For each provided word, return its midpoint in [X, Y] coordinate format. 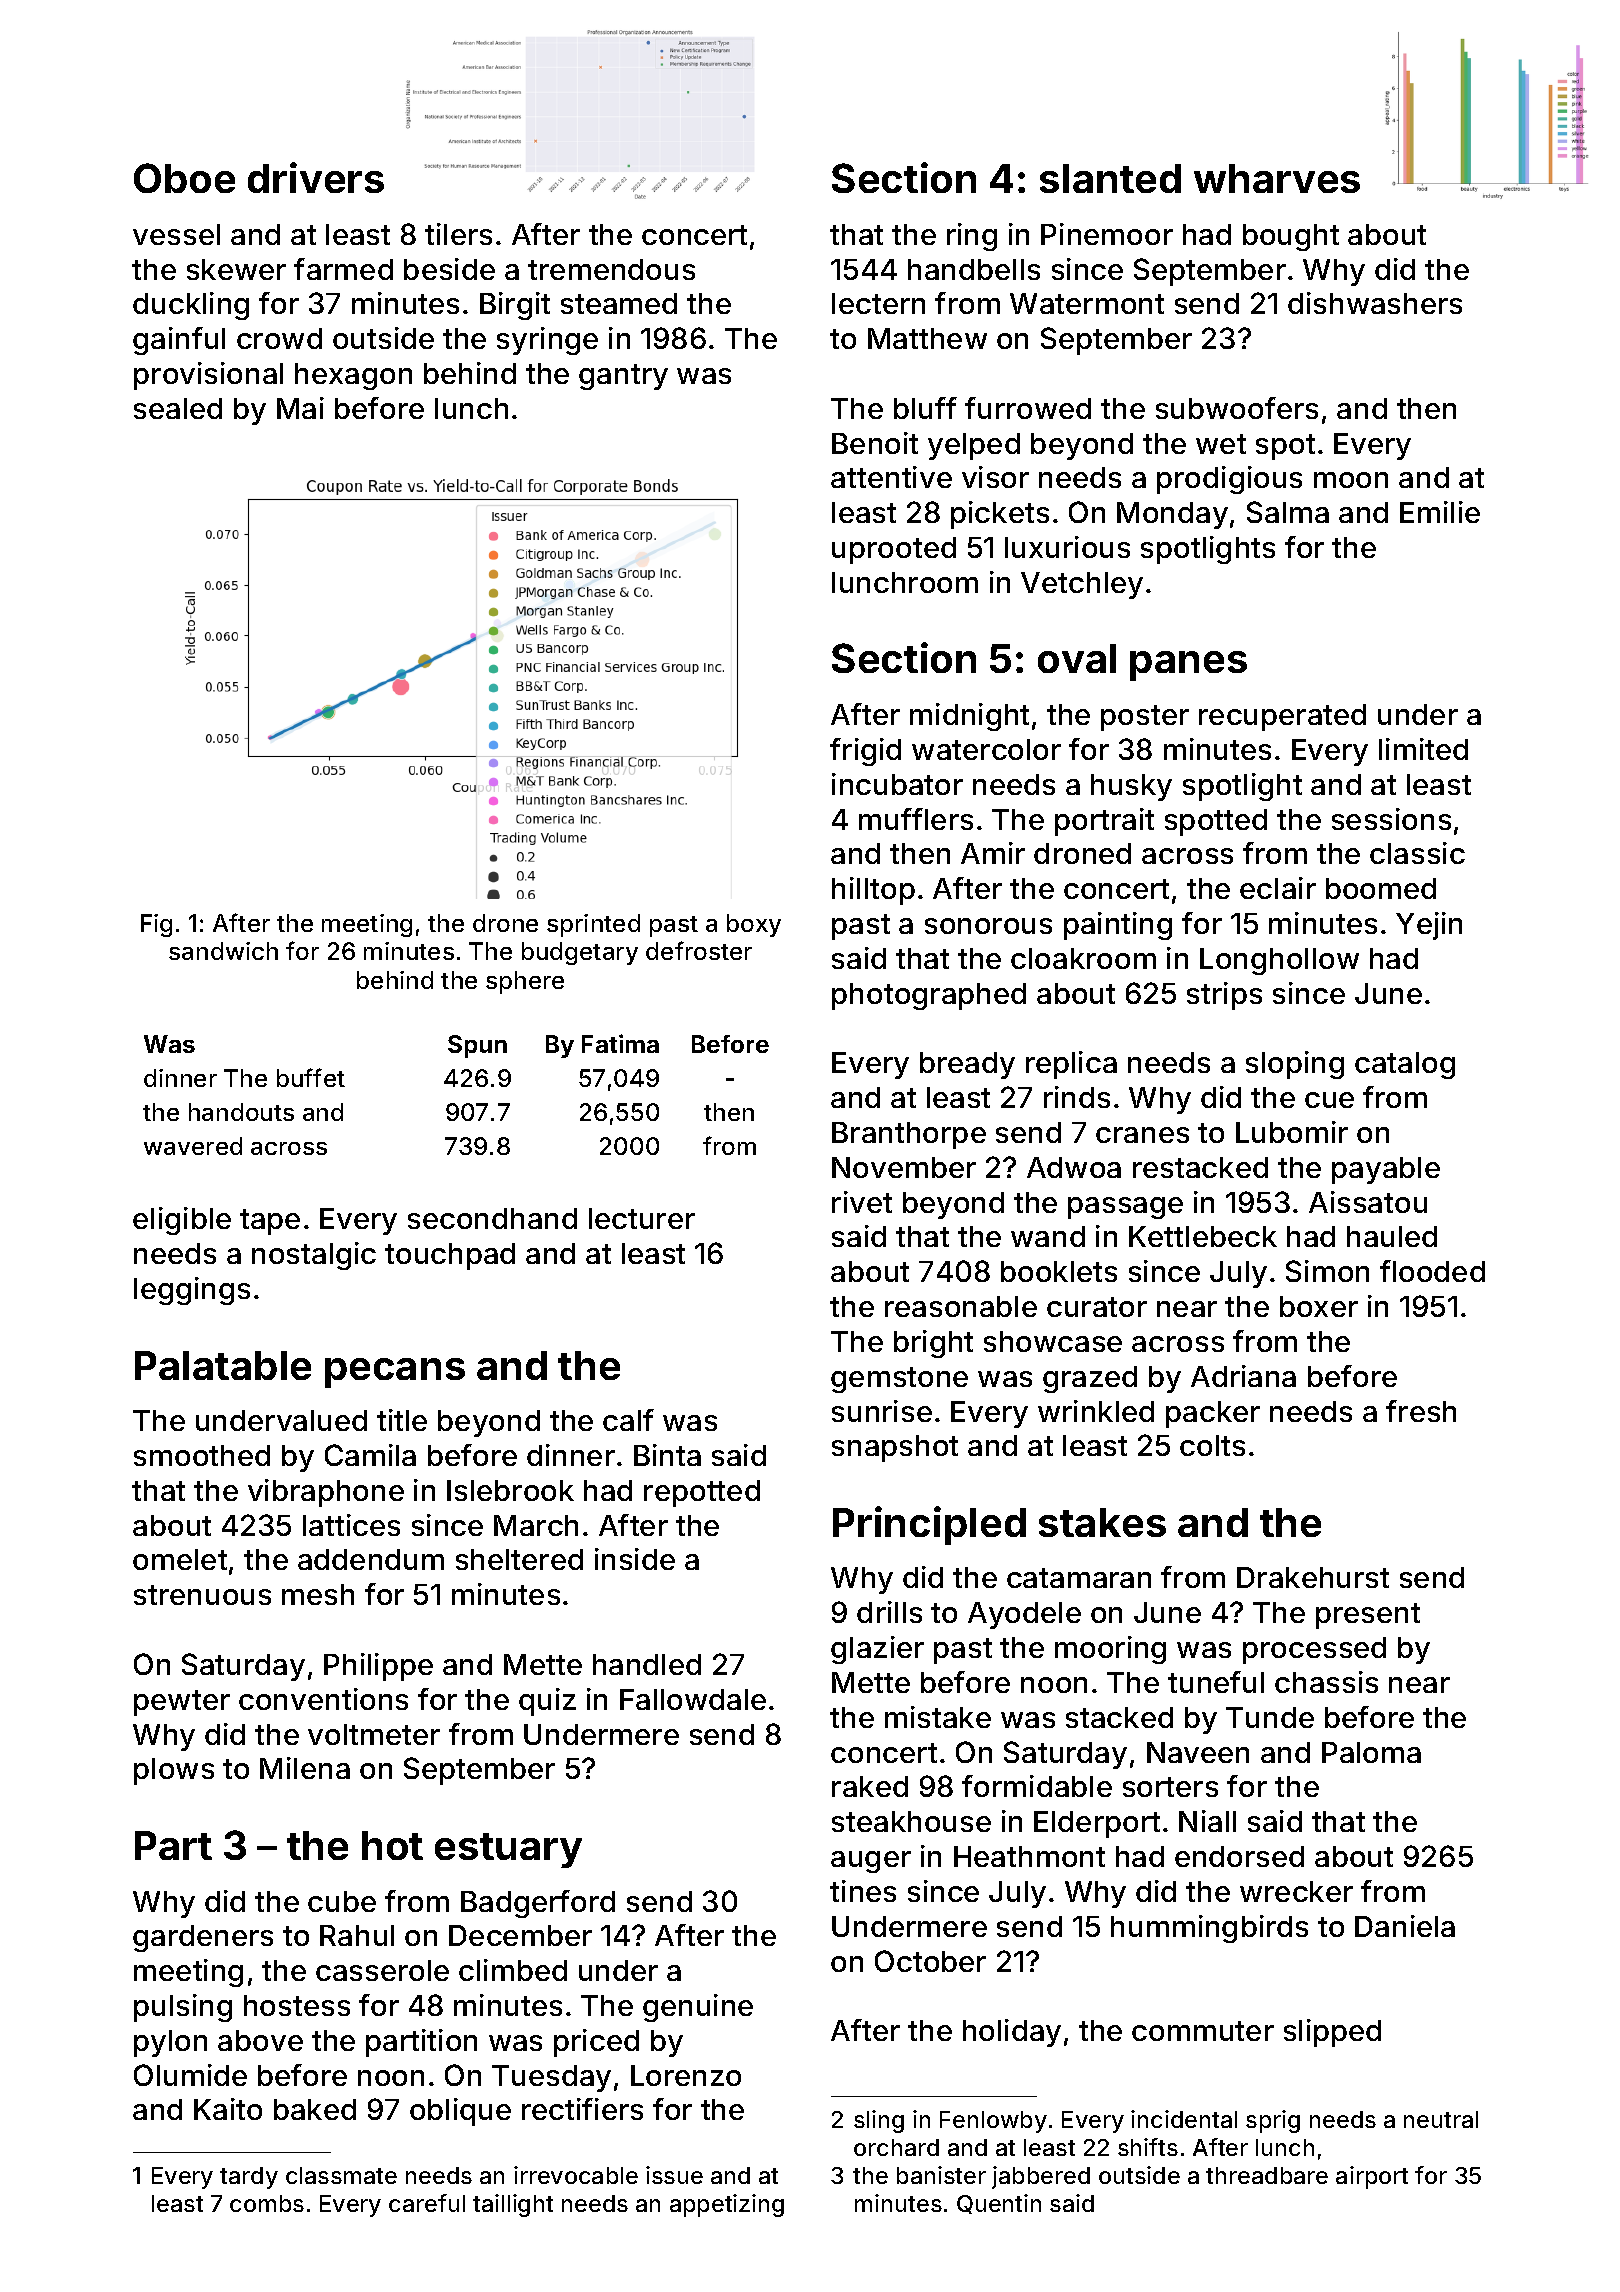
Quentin [999, 2204]
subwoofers [1237, 408]
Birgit [515, 306]
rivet [862, 1202]
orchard [896, 2147]
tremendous [611, 269]
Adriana [1243, 1376]
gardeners [203, 1938]
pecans [395, 1373]
